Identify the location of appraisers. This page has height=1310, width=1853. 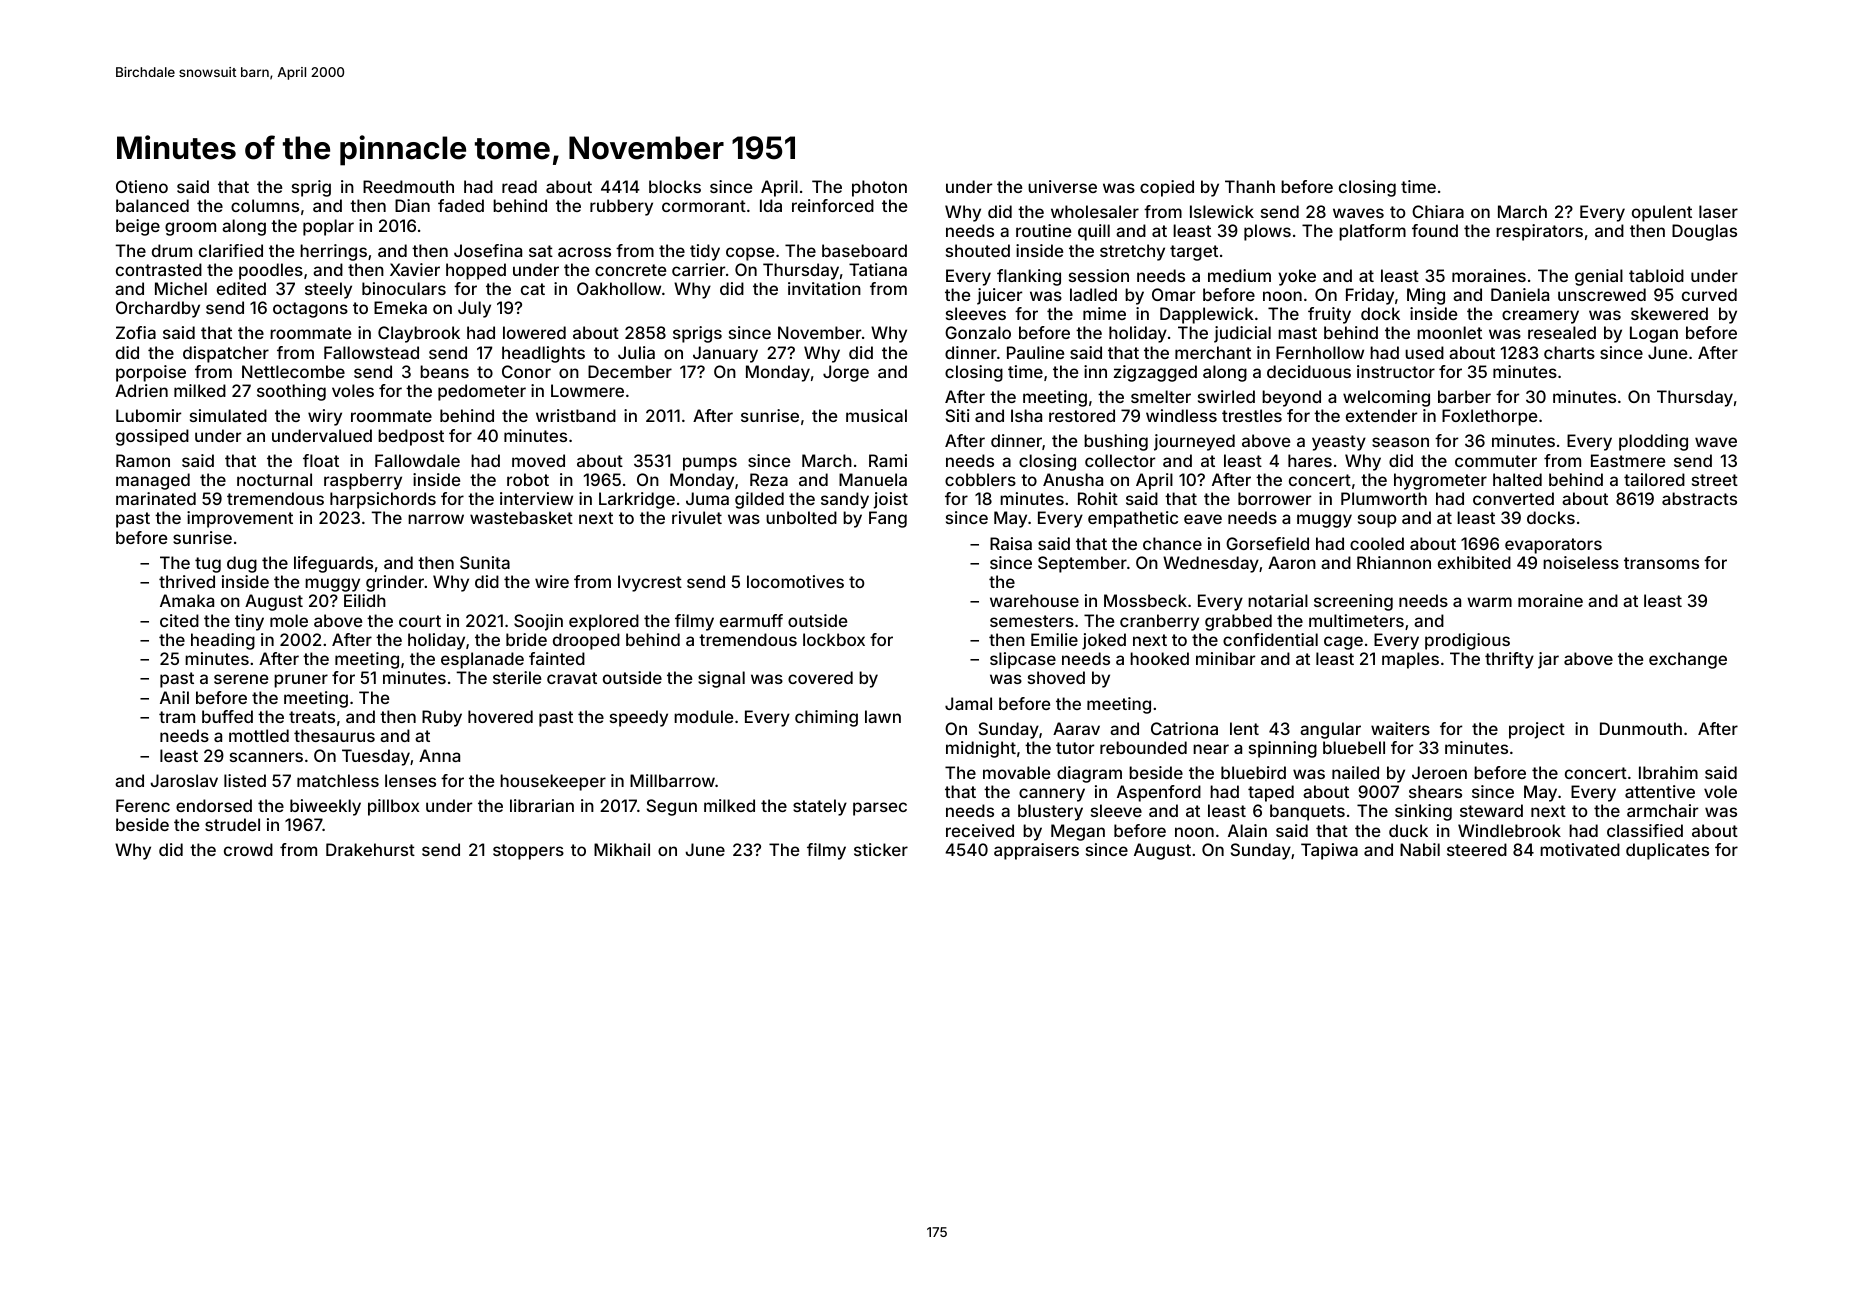
(1036, 851).
